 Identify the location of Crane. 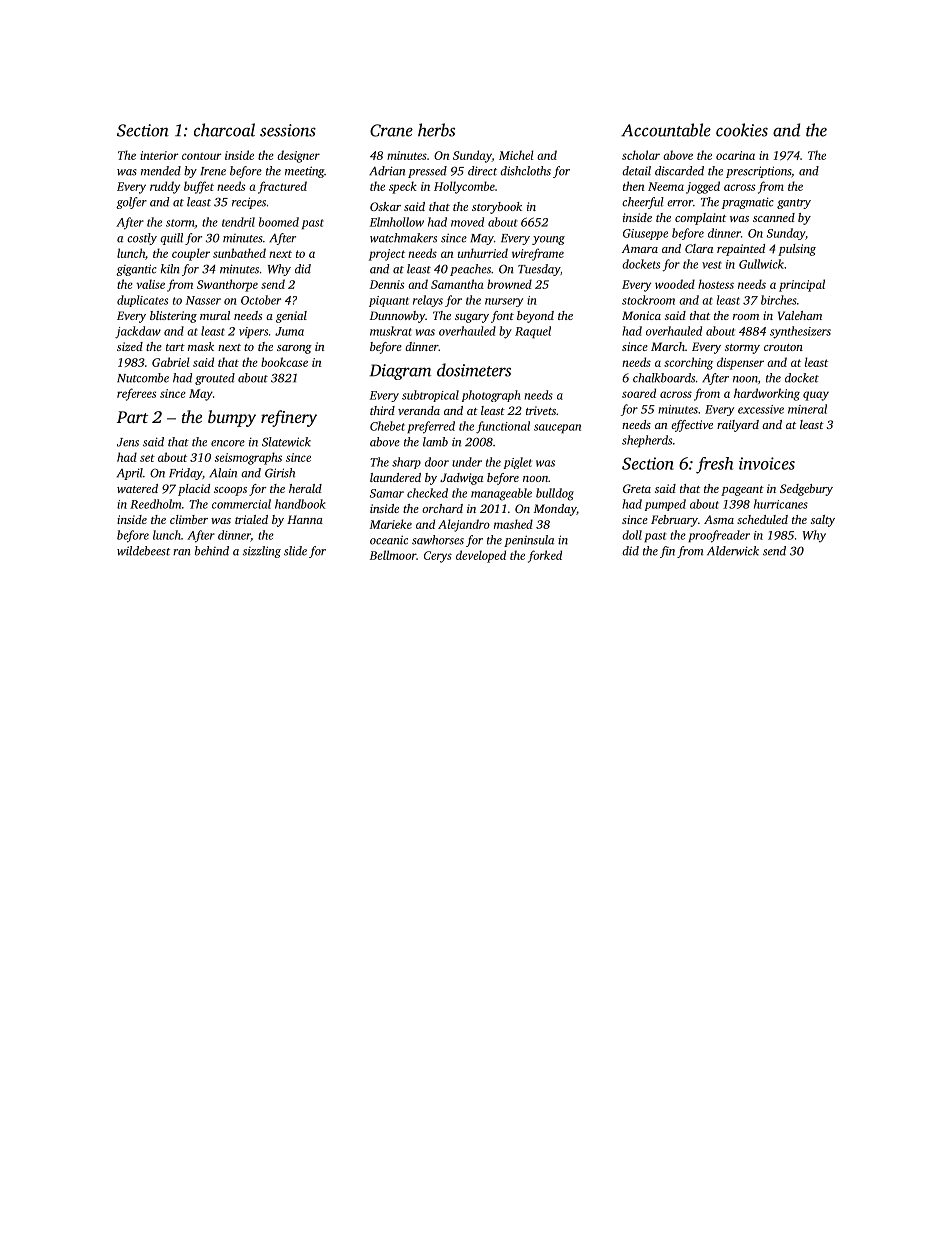
(391, 130).
